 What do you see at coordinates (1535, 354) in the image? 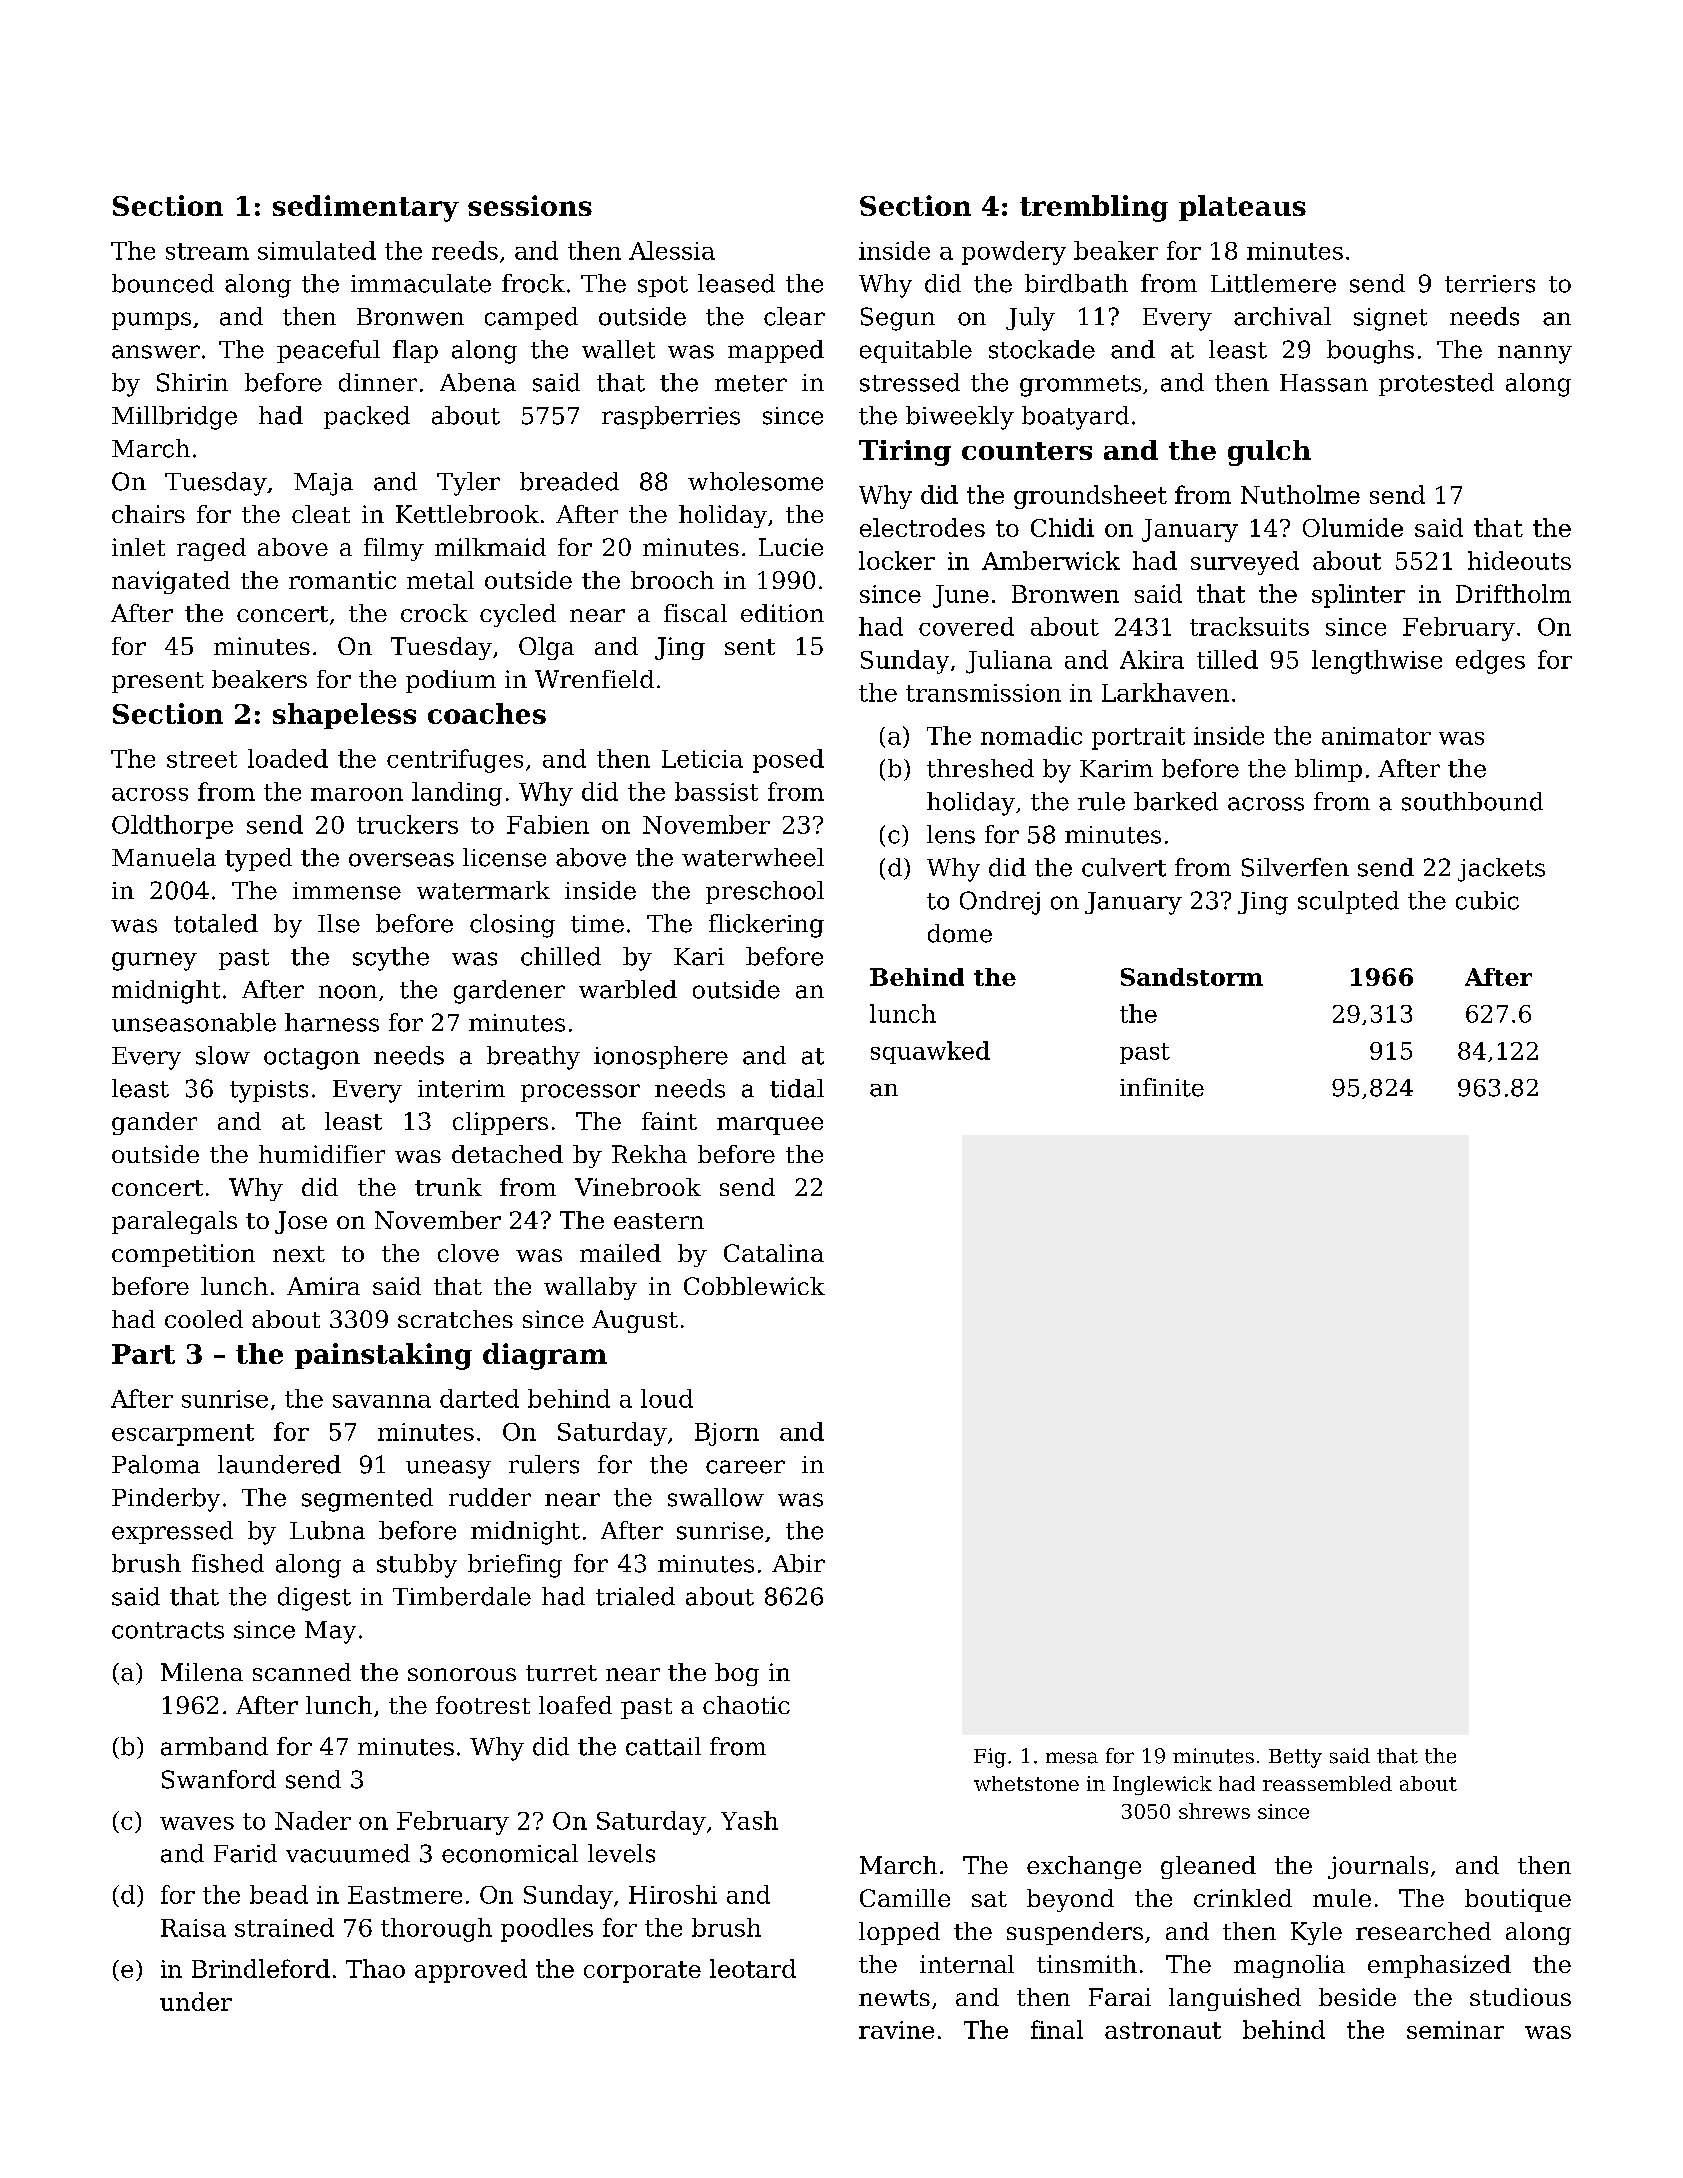
I see `nanny` at bounding box center [1535, 354].
